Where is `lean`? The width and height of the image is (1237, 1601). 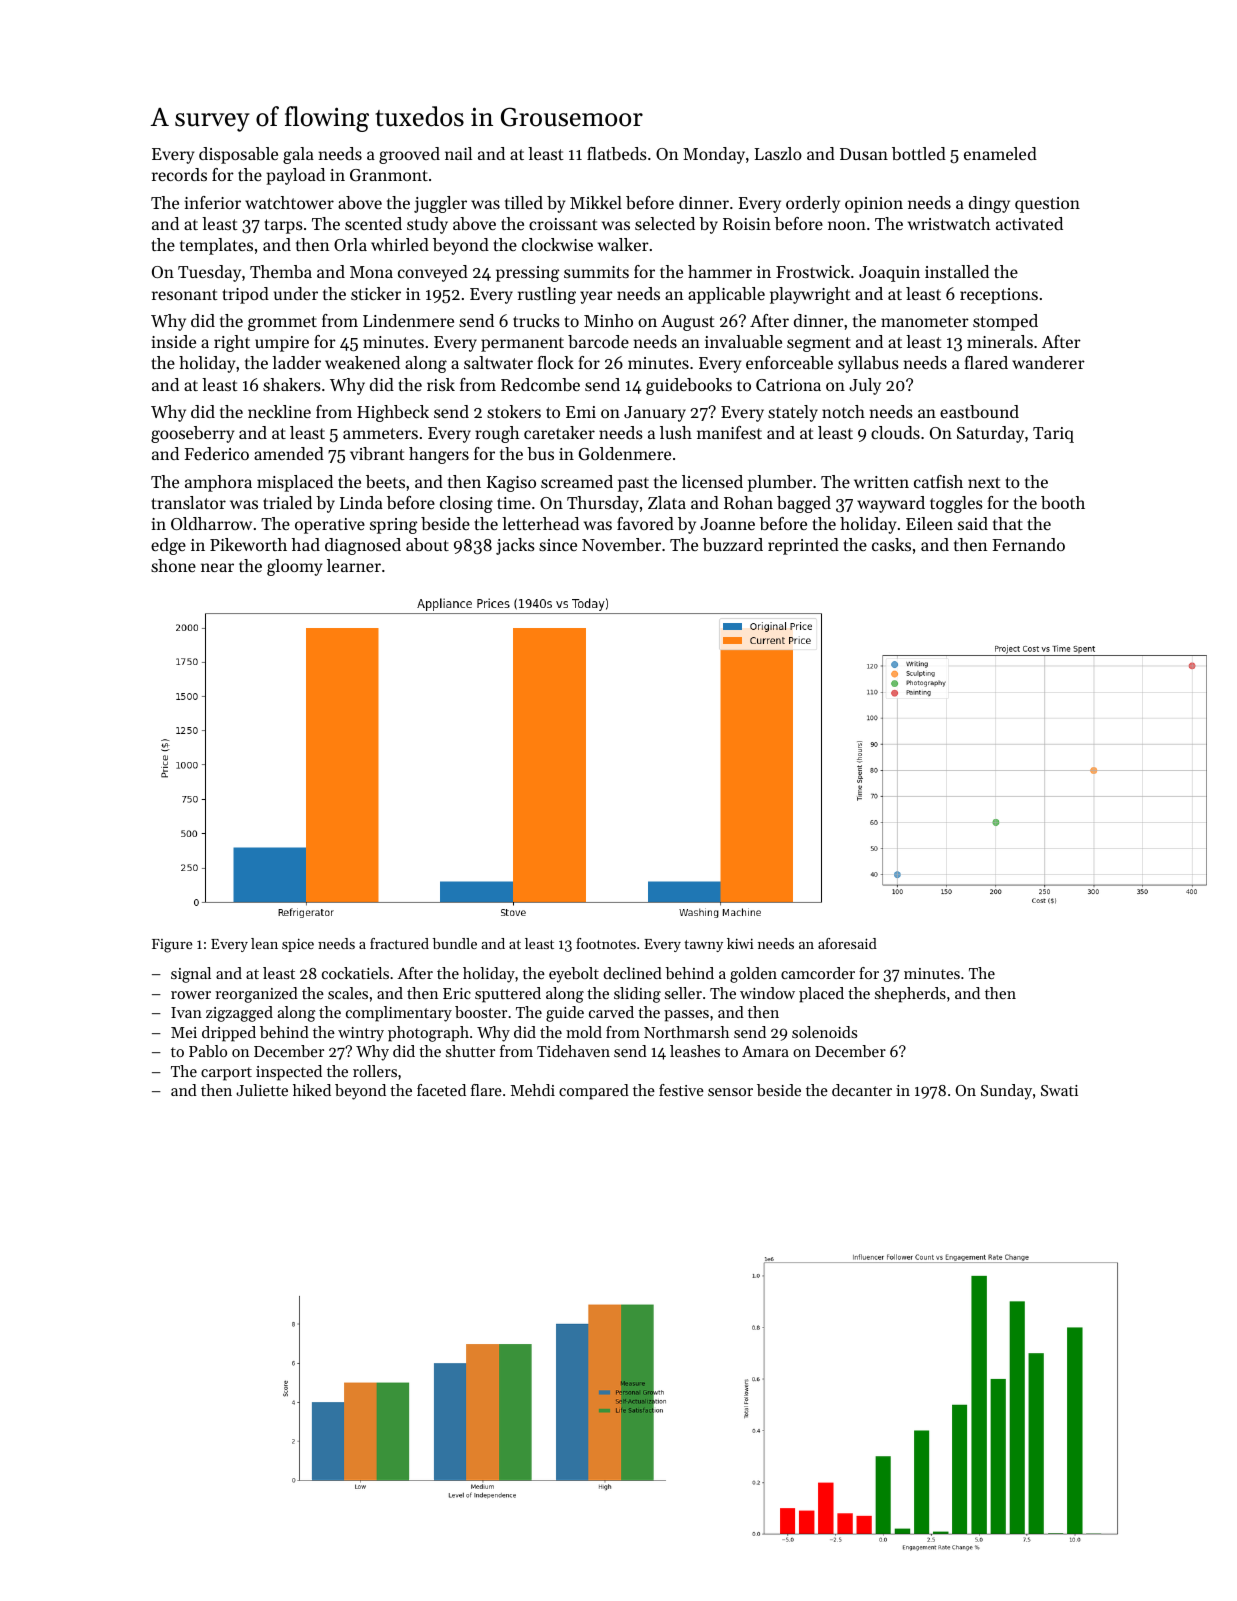 lean is located at coordinates (264, 943).
